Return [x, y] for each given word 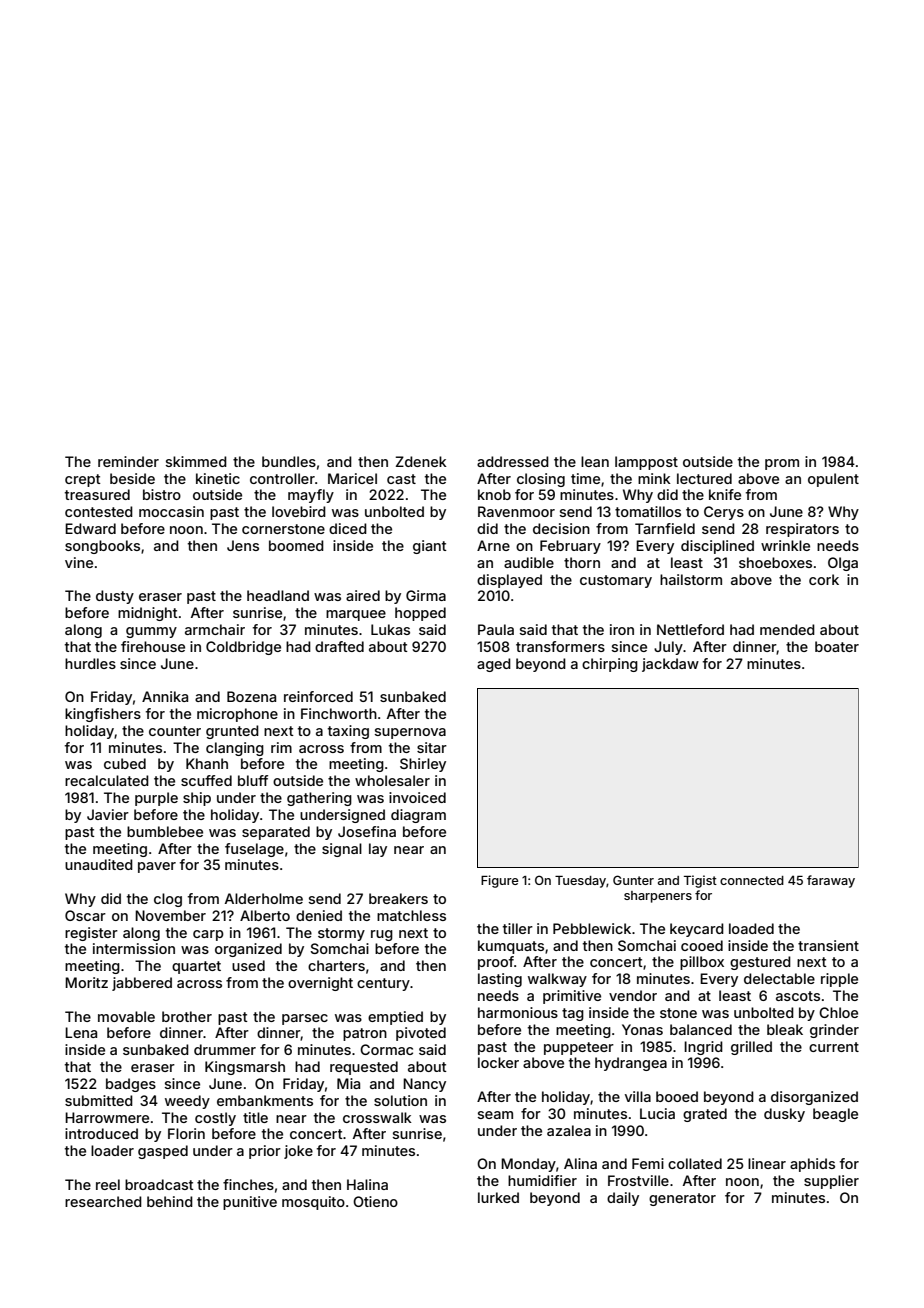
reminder [128, 461]
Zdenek [421, 461]
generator [682, 1199]
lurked [498, 1197]
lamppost [646, 463]
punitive [250, 1203]
